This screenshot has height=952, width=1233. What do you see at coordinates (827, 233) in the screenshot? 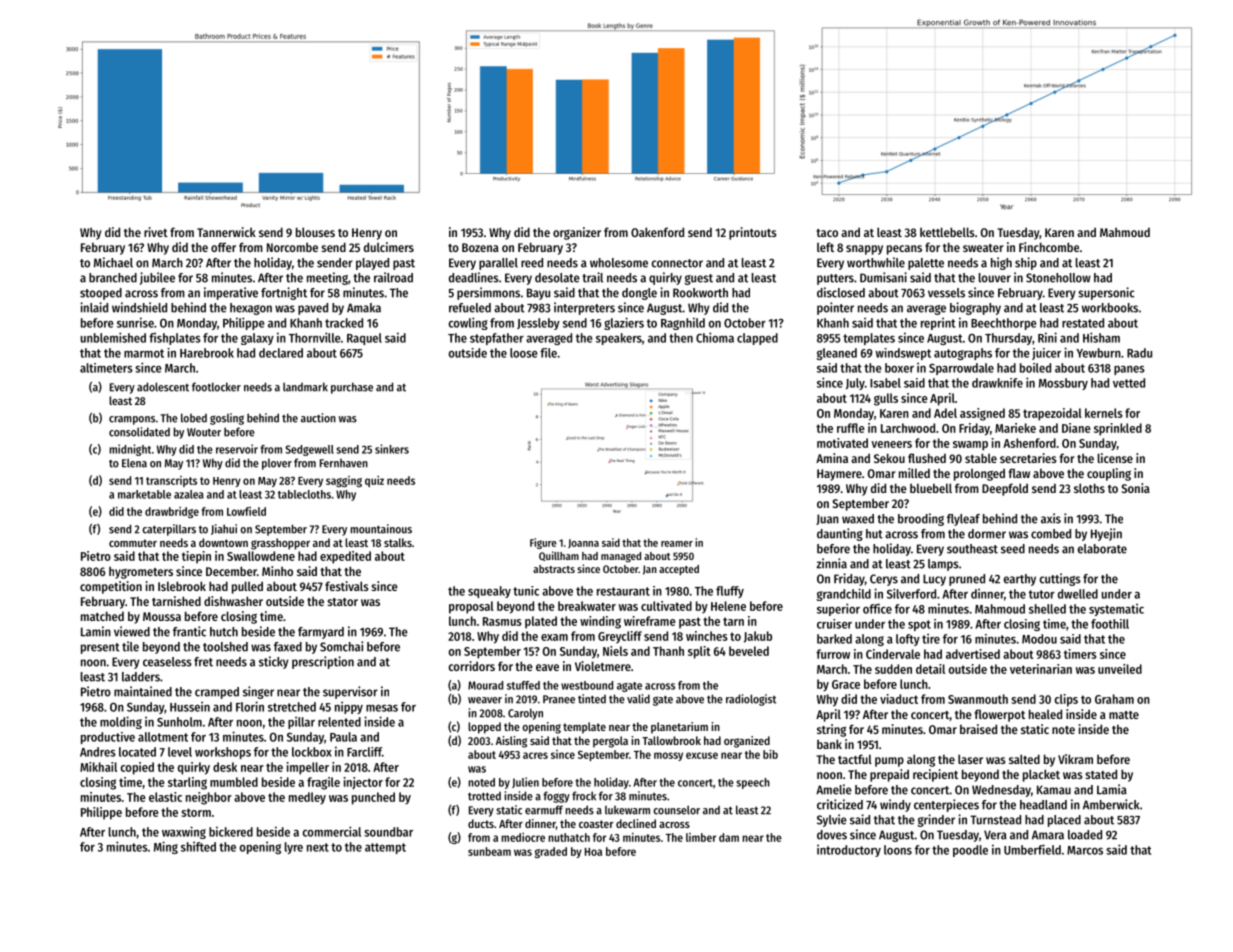
I see `taco` at bounding box center [827, 233].
